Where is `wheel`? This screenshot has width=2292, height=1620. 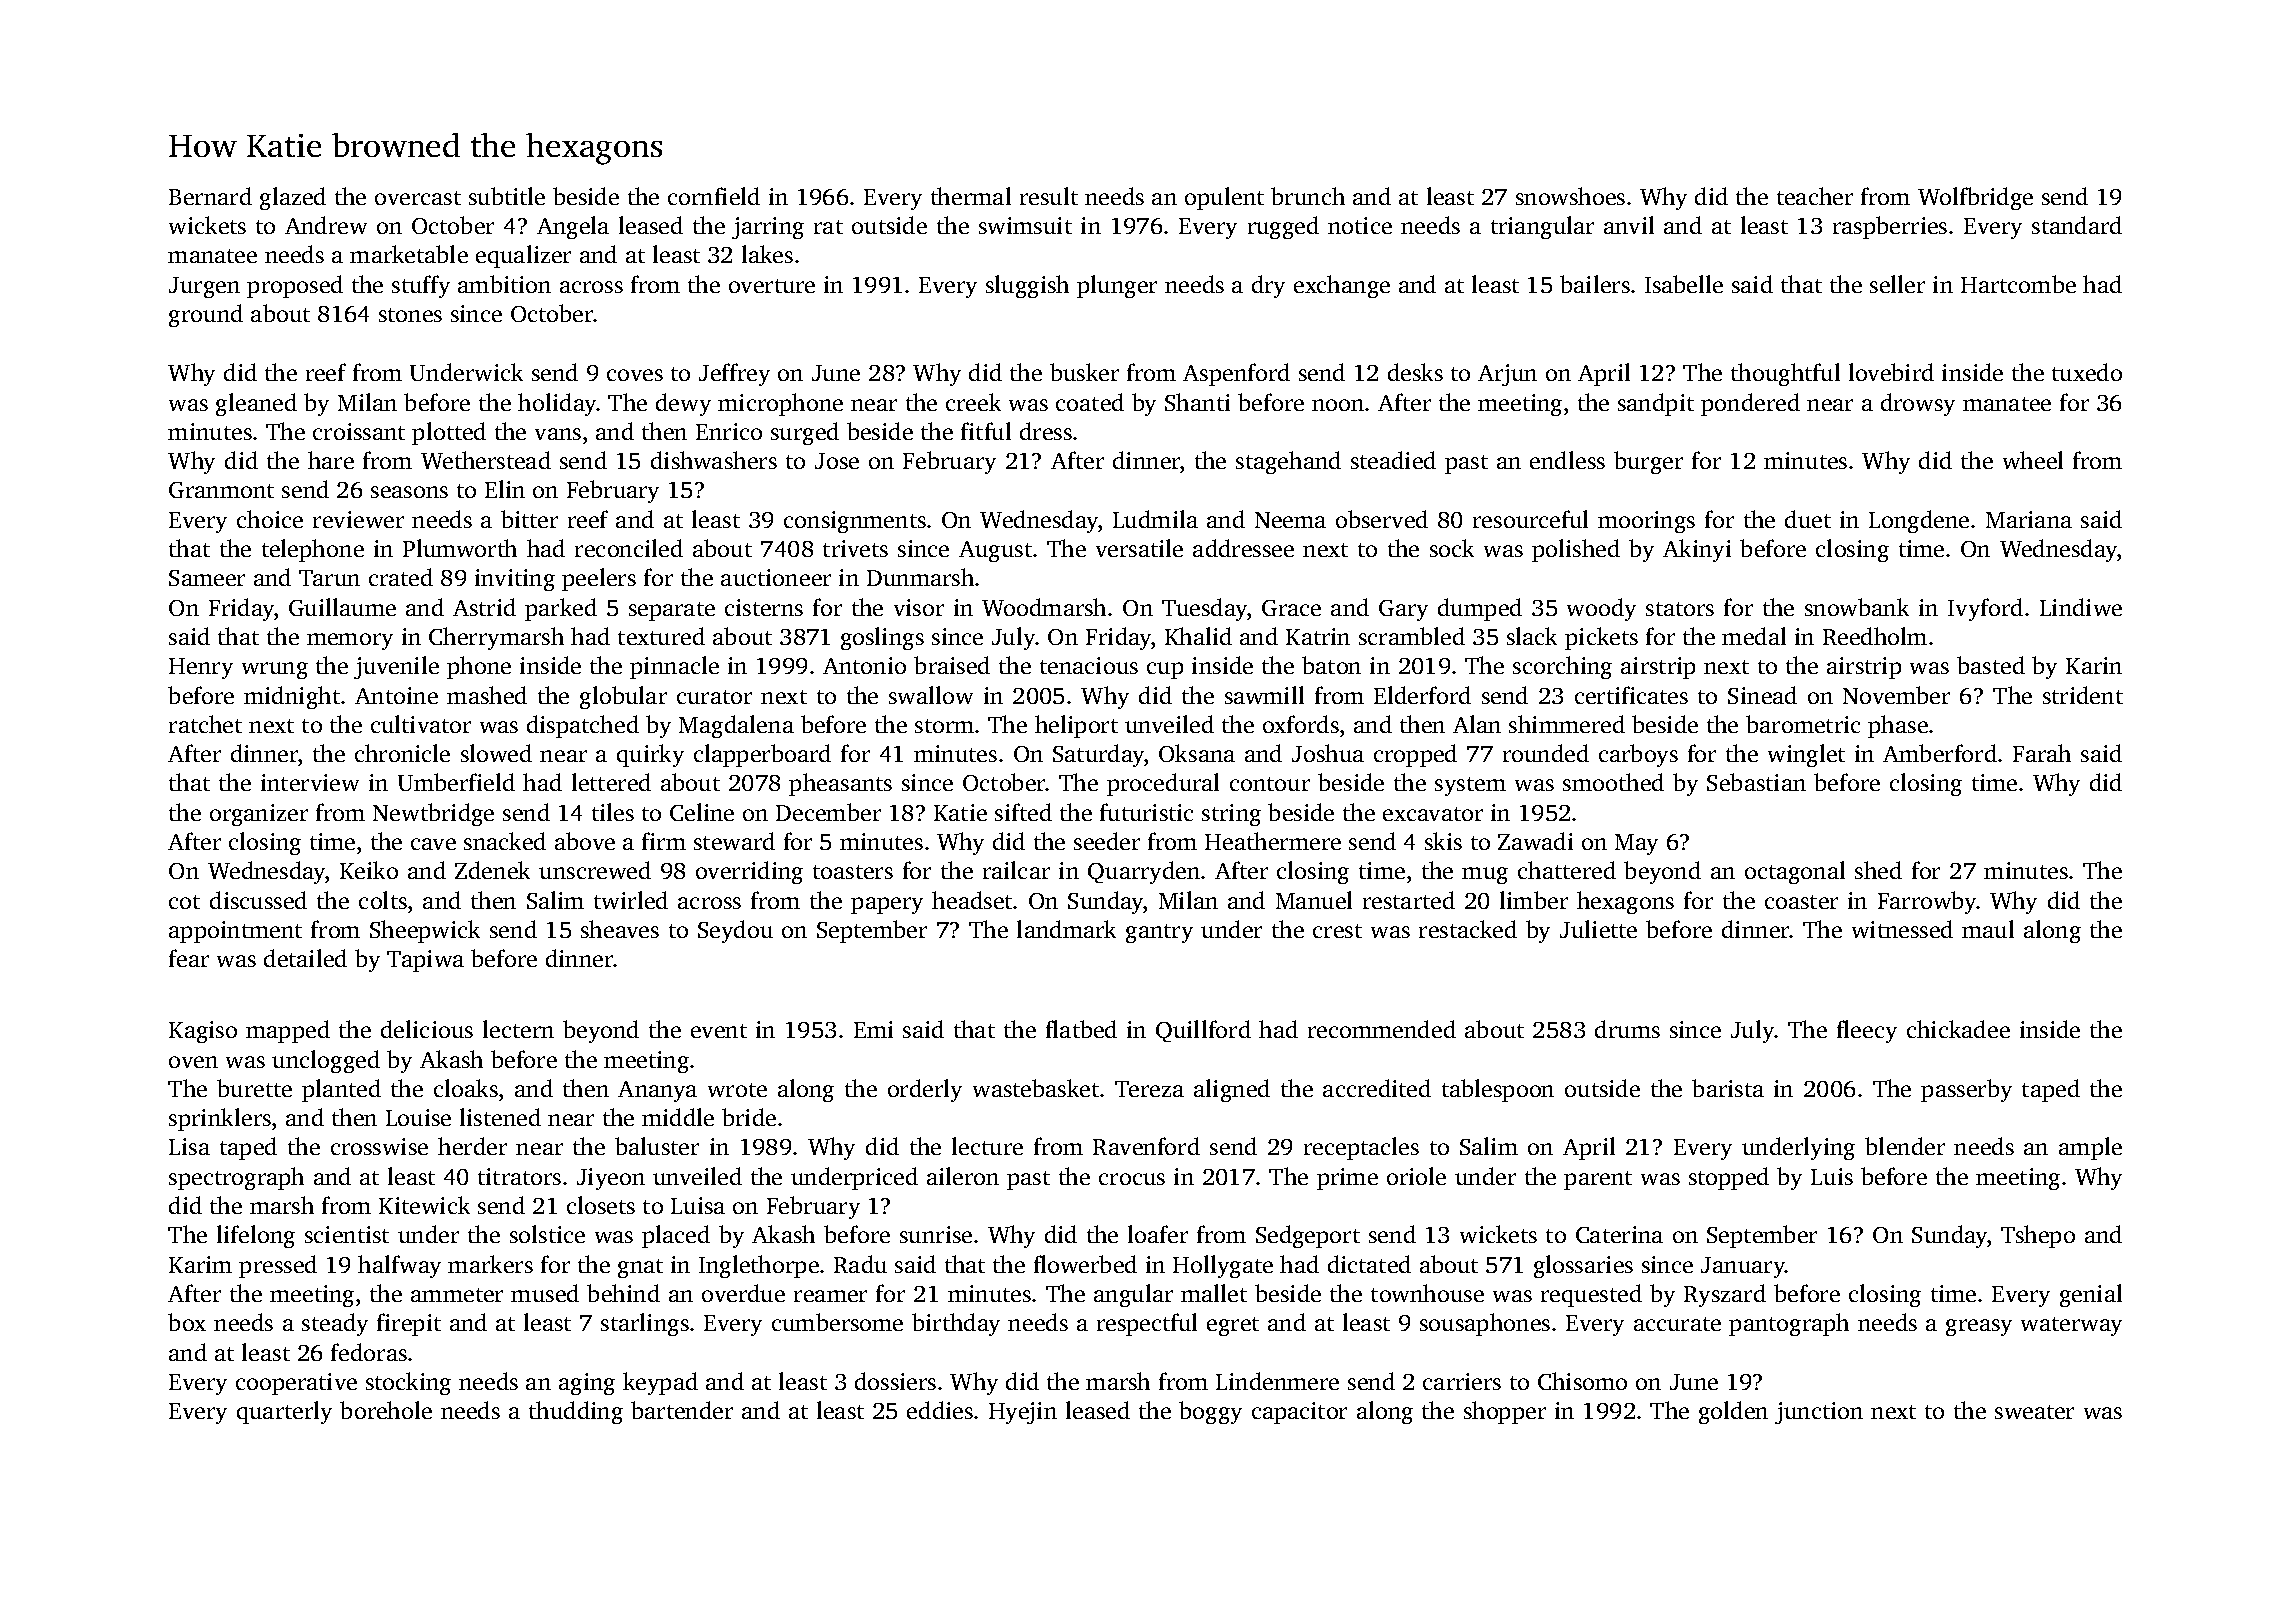
wheel is located at coordinates (2033, 460).
